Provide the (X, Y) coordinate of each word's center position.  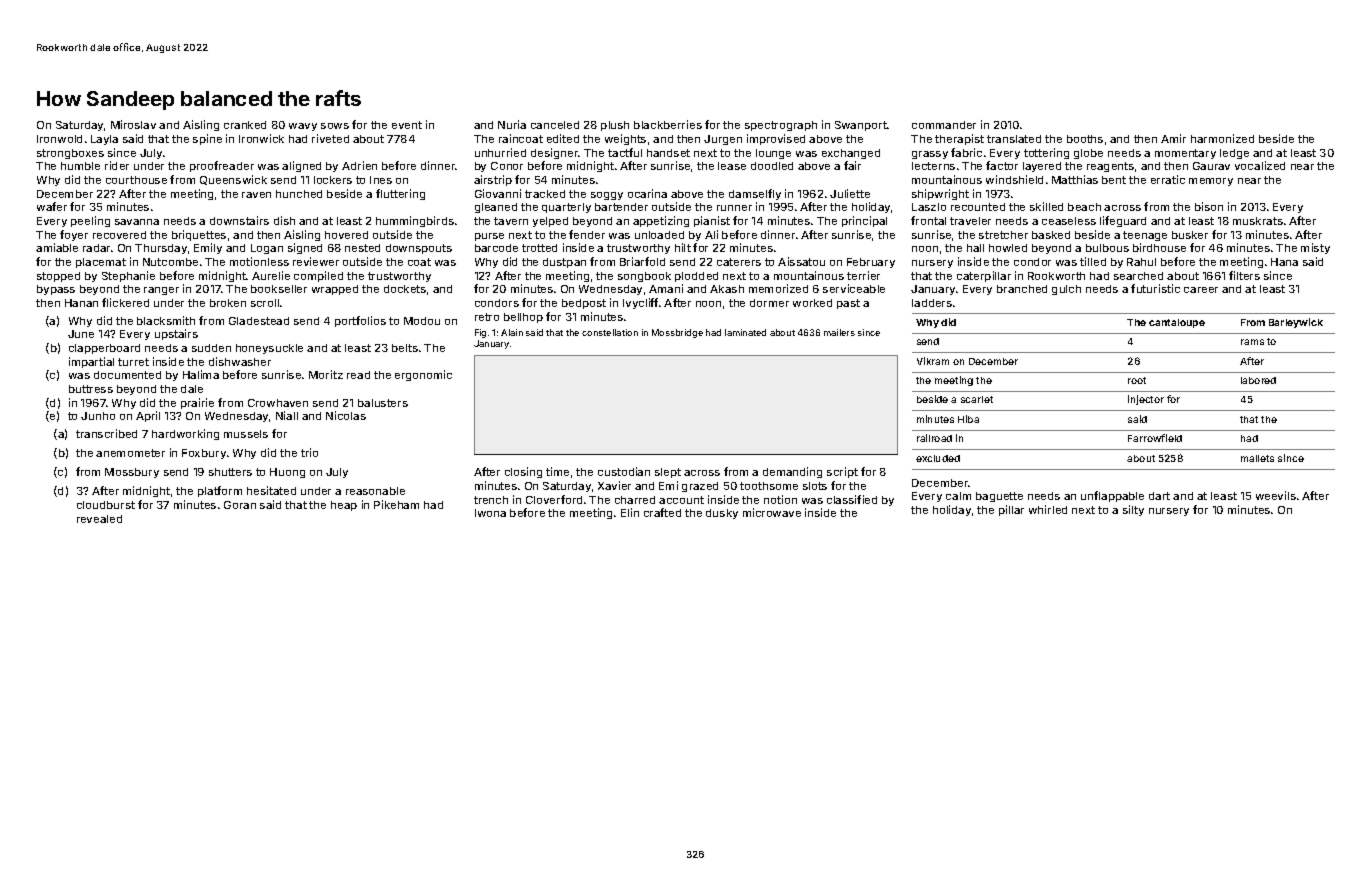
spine (207, 139)
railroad (934, 438)
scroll (265, 303)
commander (944, 125)
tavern (511, 221)
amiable (57, 247)
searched (1138, 276)
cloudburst (106, 505)
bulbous (1107, 248)
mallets (1257, 458)
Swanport (861, 126)
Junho (98, 416)
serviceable (854, 288)
